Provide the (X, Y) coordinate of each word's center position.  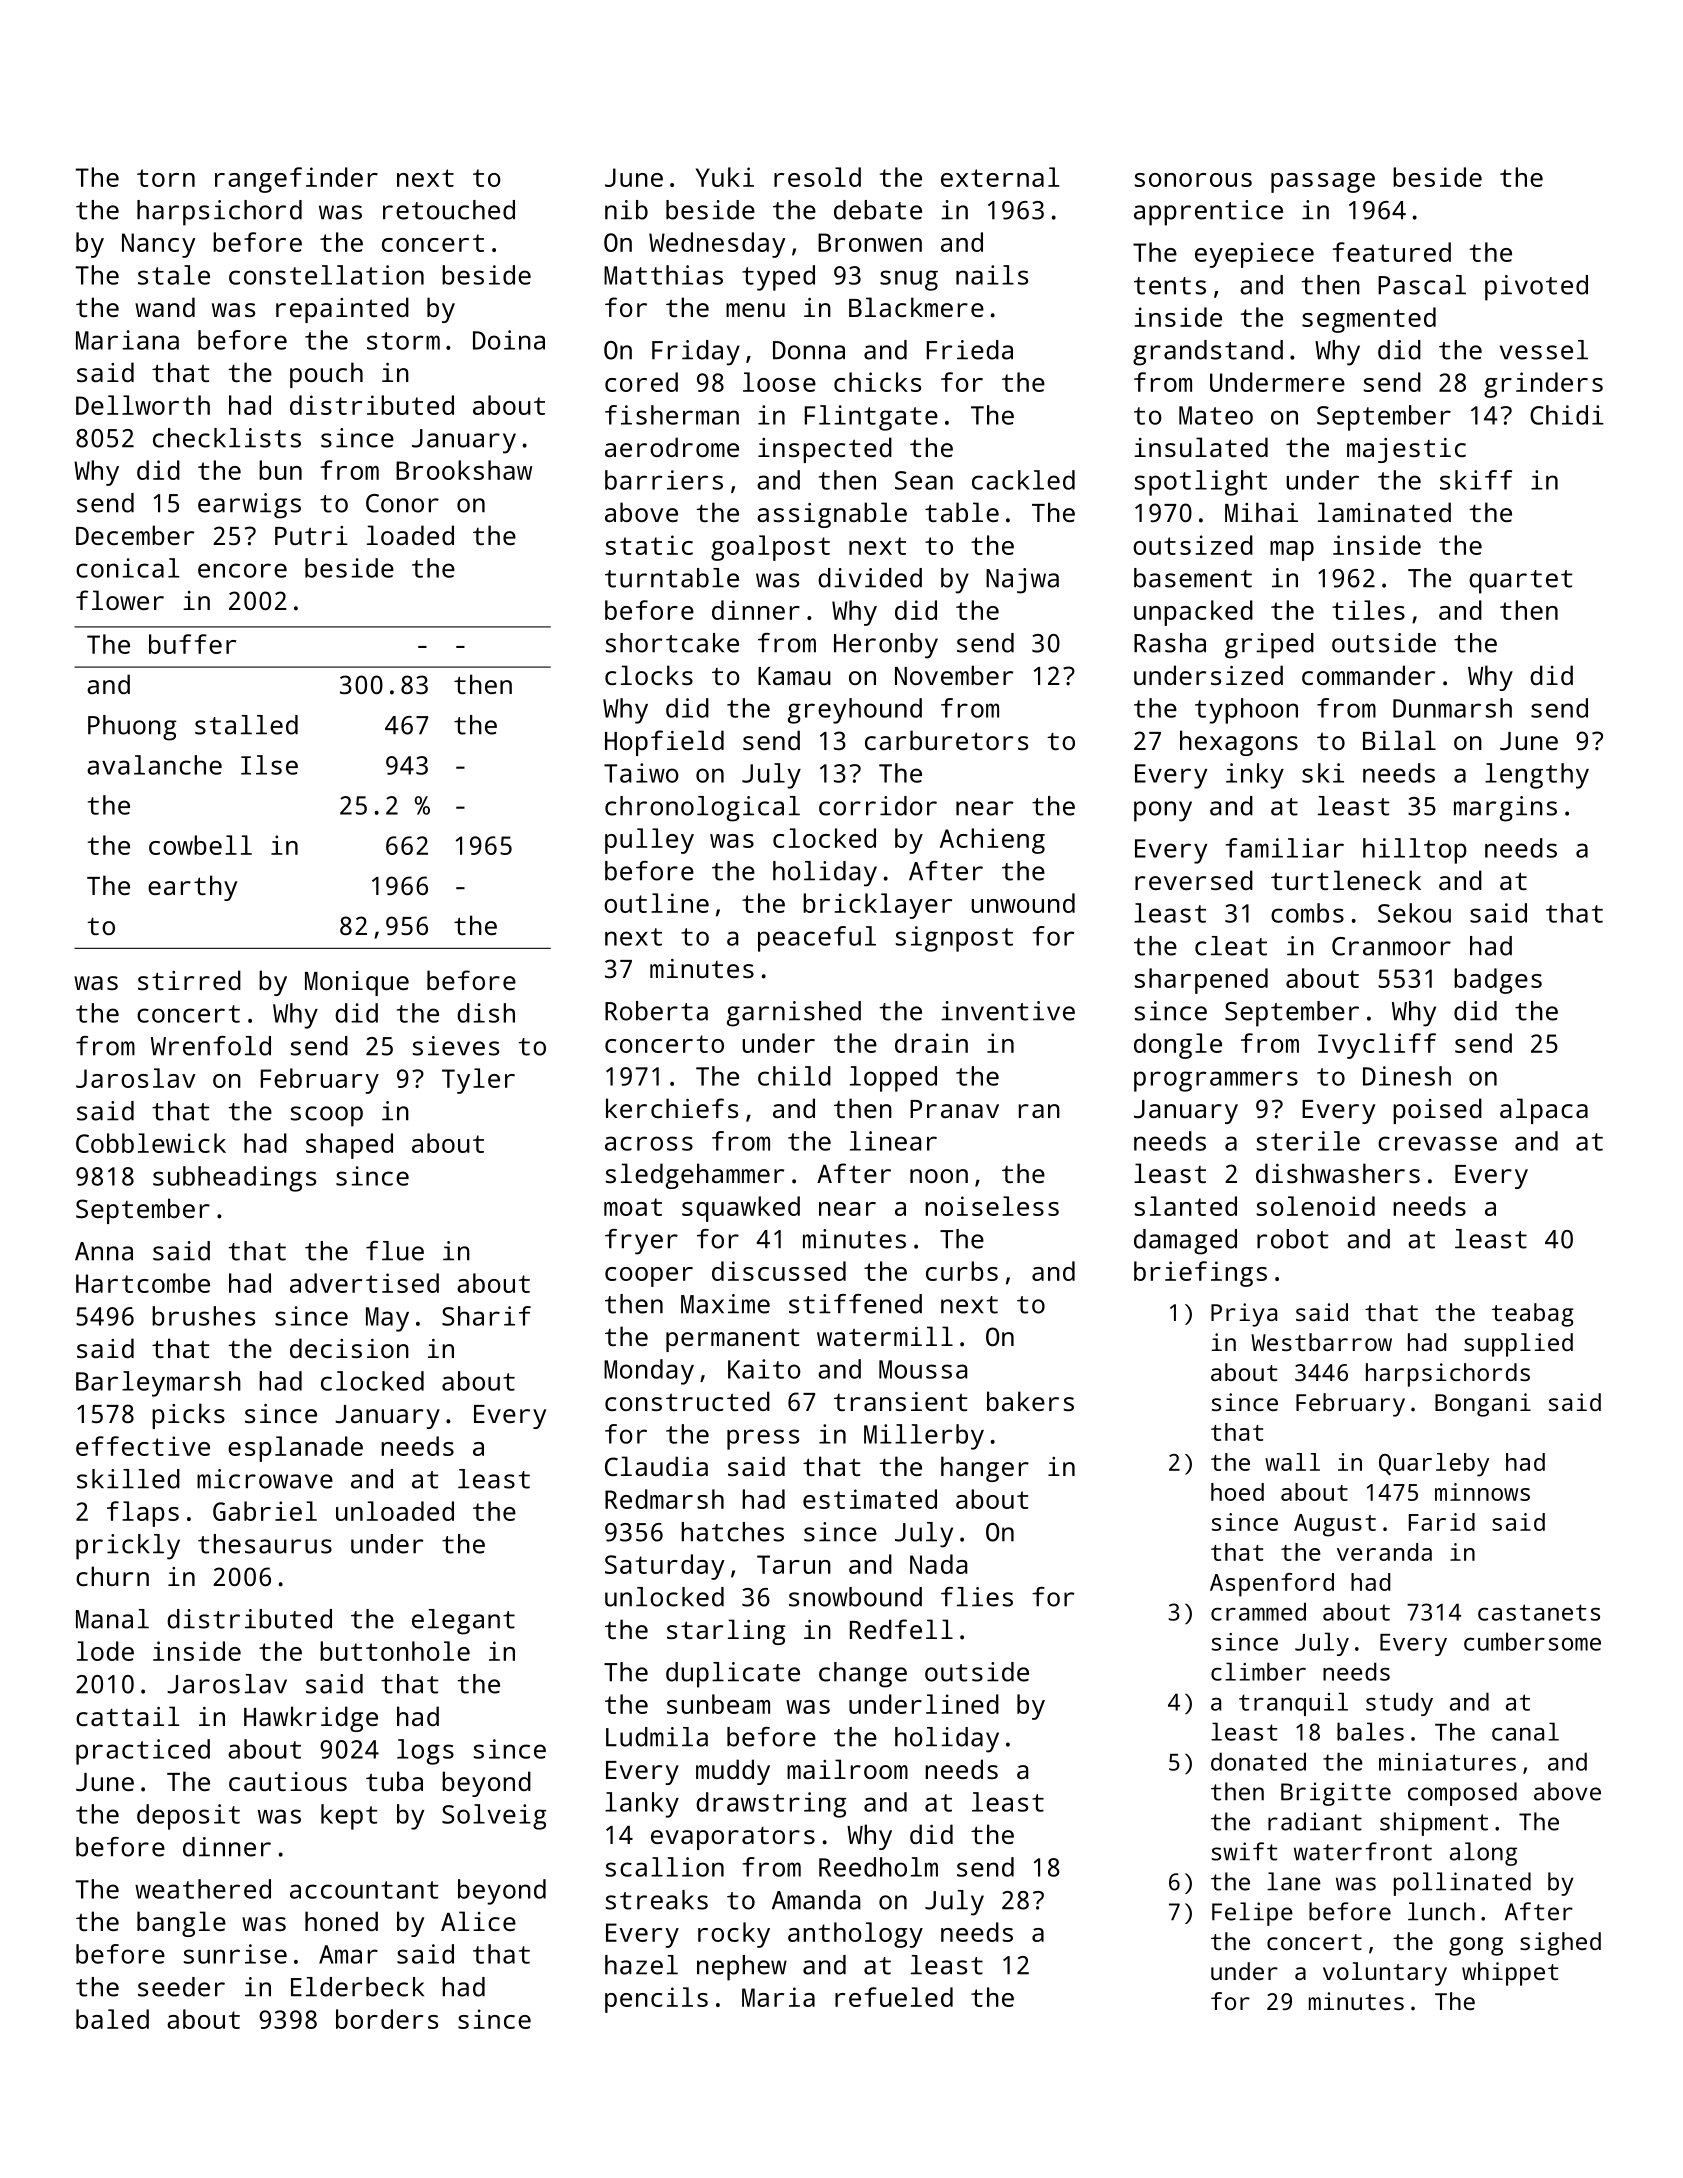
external (1000, 177)
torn (166, 178)
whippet (1510, 1974)
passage (1323, 183)
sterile (1308, 1141)
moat (633, 1207)
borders (387, 2019)
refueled (894, 1997)
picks (188, 1416)
